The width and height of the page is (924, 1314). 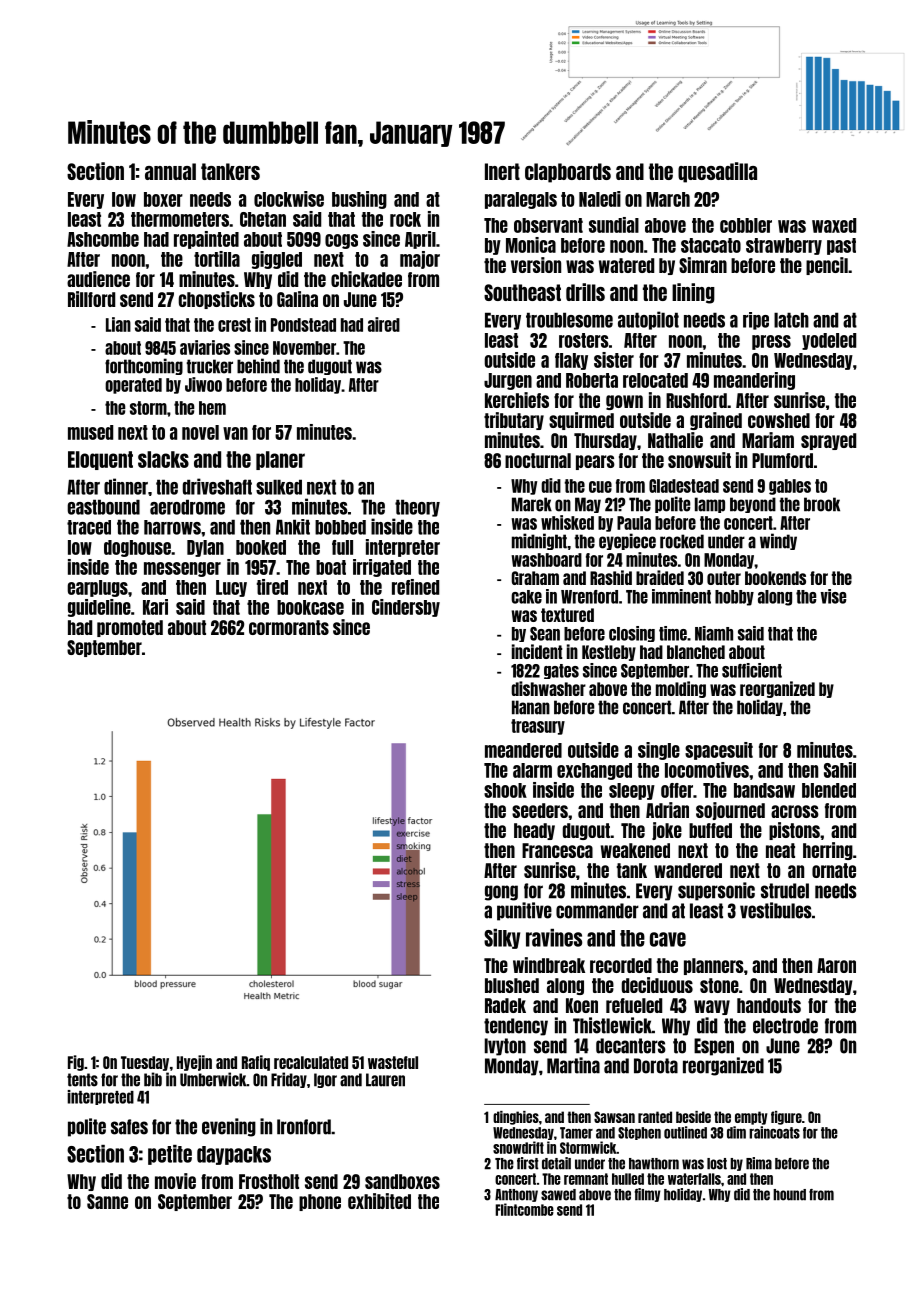 I want to click on promoted, so click(x=130, y=628).
